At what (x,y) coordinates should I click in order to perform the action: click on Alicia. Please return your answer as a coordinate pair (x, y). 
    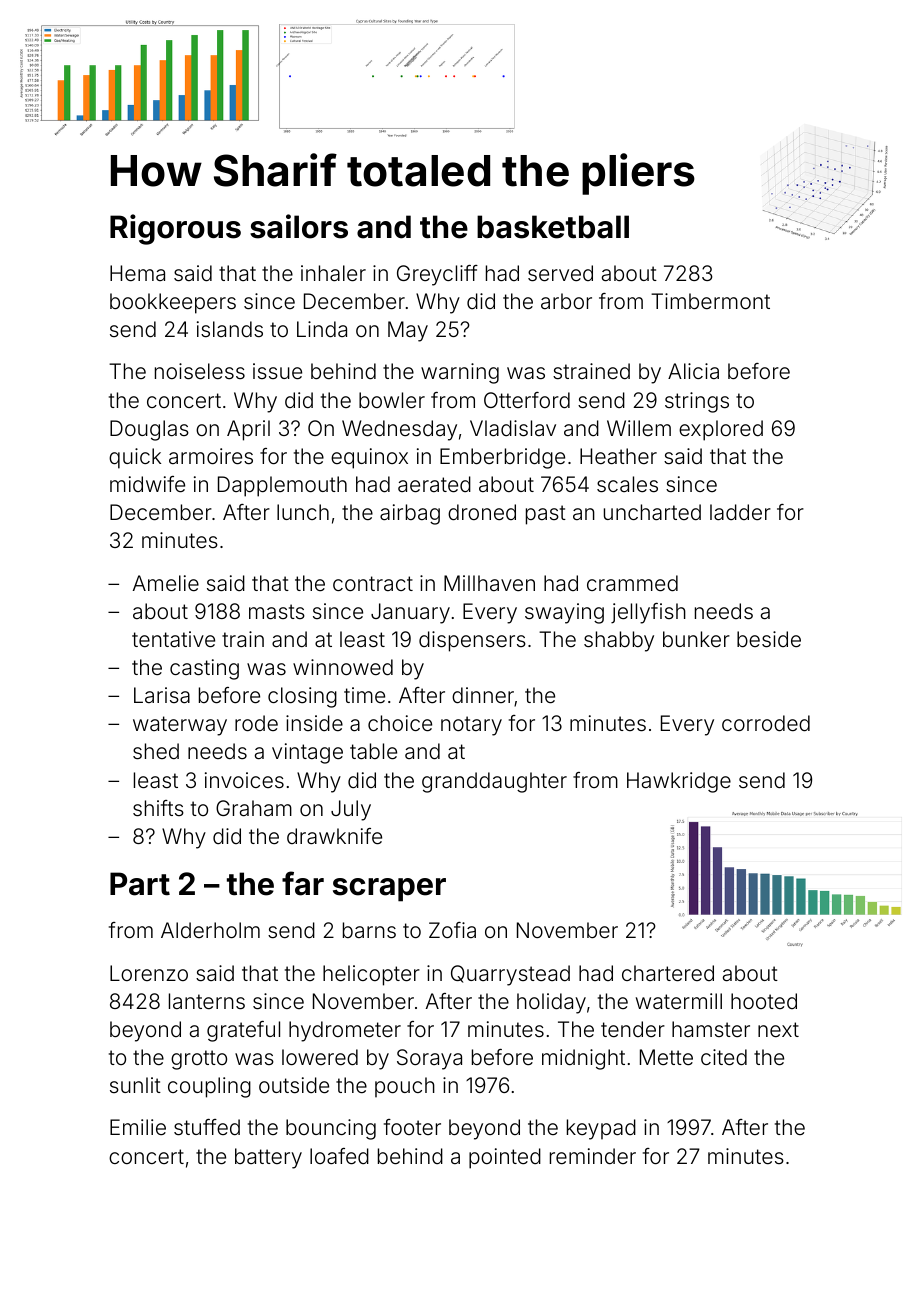
    Looking at the image, I should click on (693, 371).
